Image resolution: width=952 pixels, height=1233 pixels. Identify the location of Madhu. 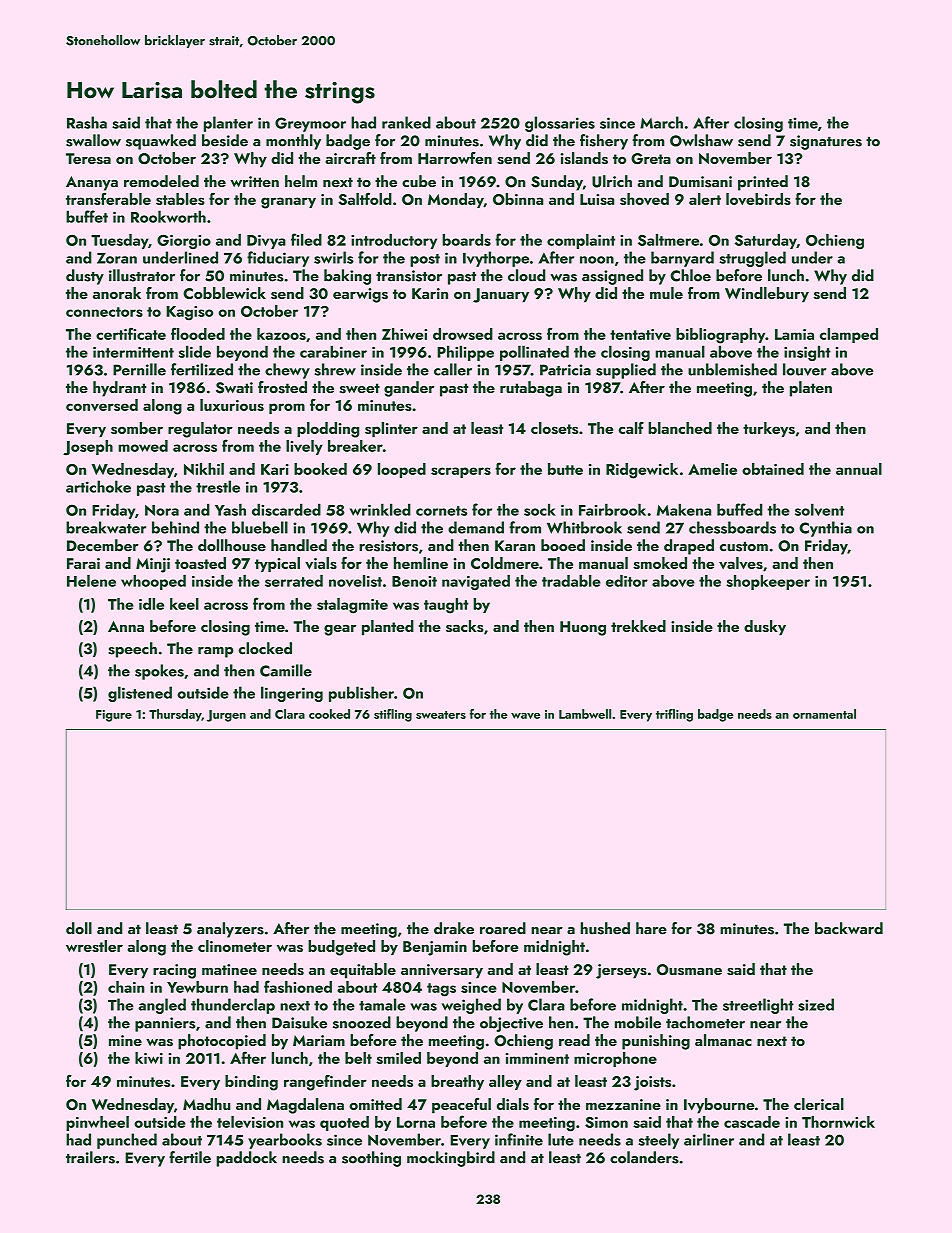
(206, 1104).
